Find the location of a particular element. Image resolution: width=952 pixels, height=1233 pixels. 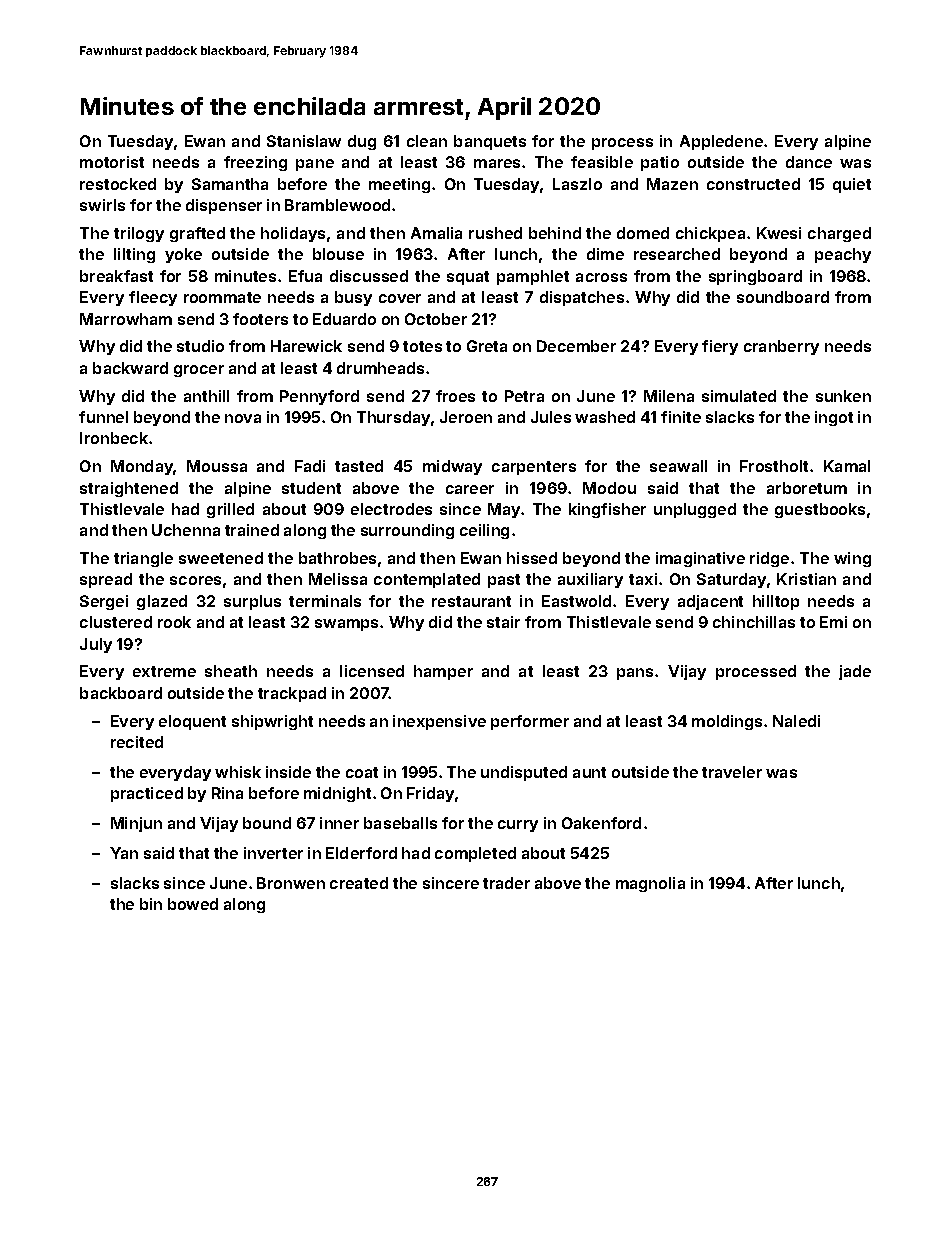

Stanislaw is located at coordinates (304, 141).
